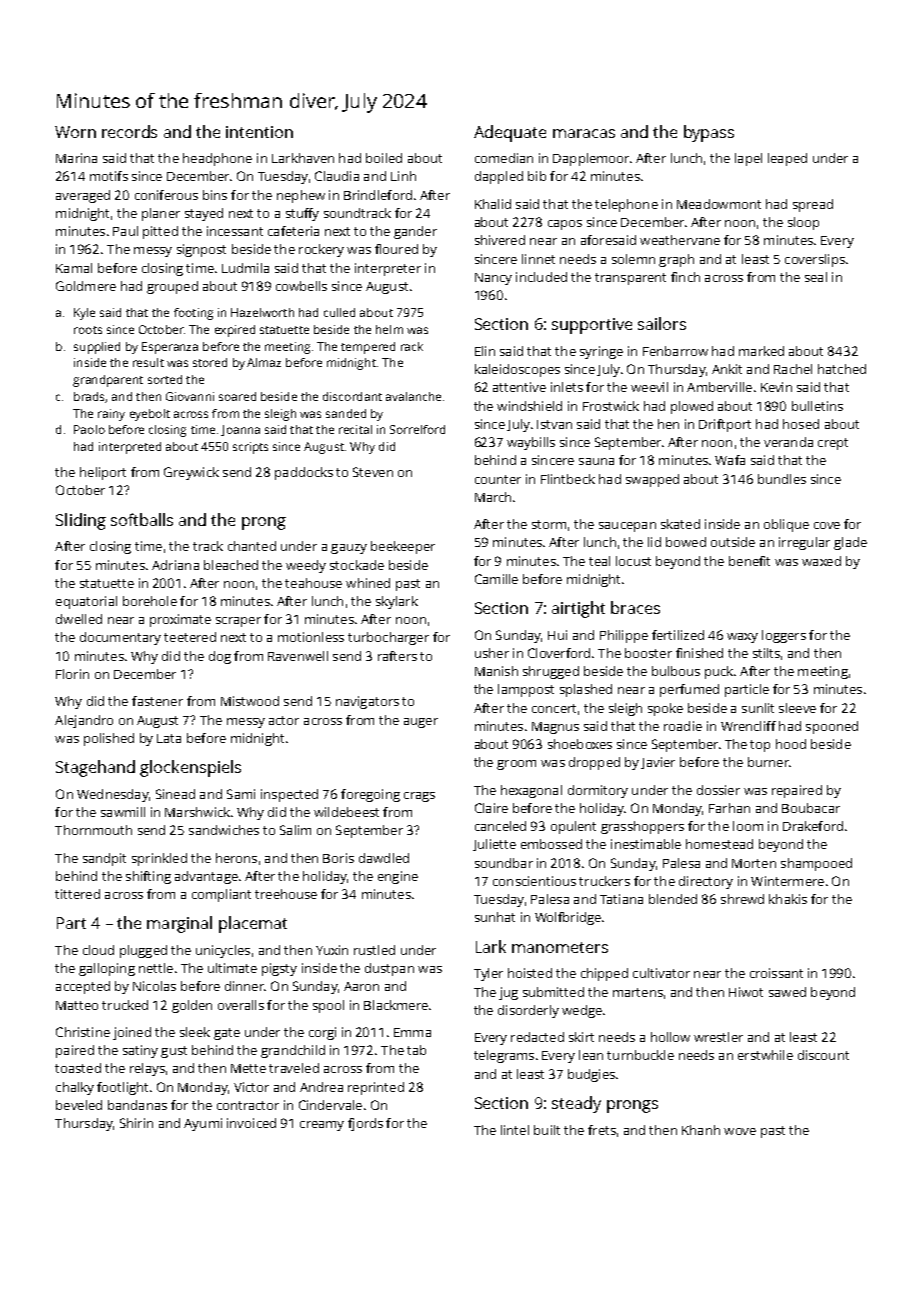 The image size is (924, 1308). I want to click on marked, so click(761, 351).
